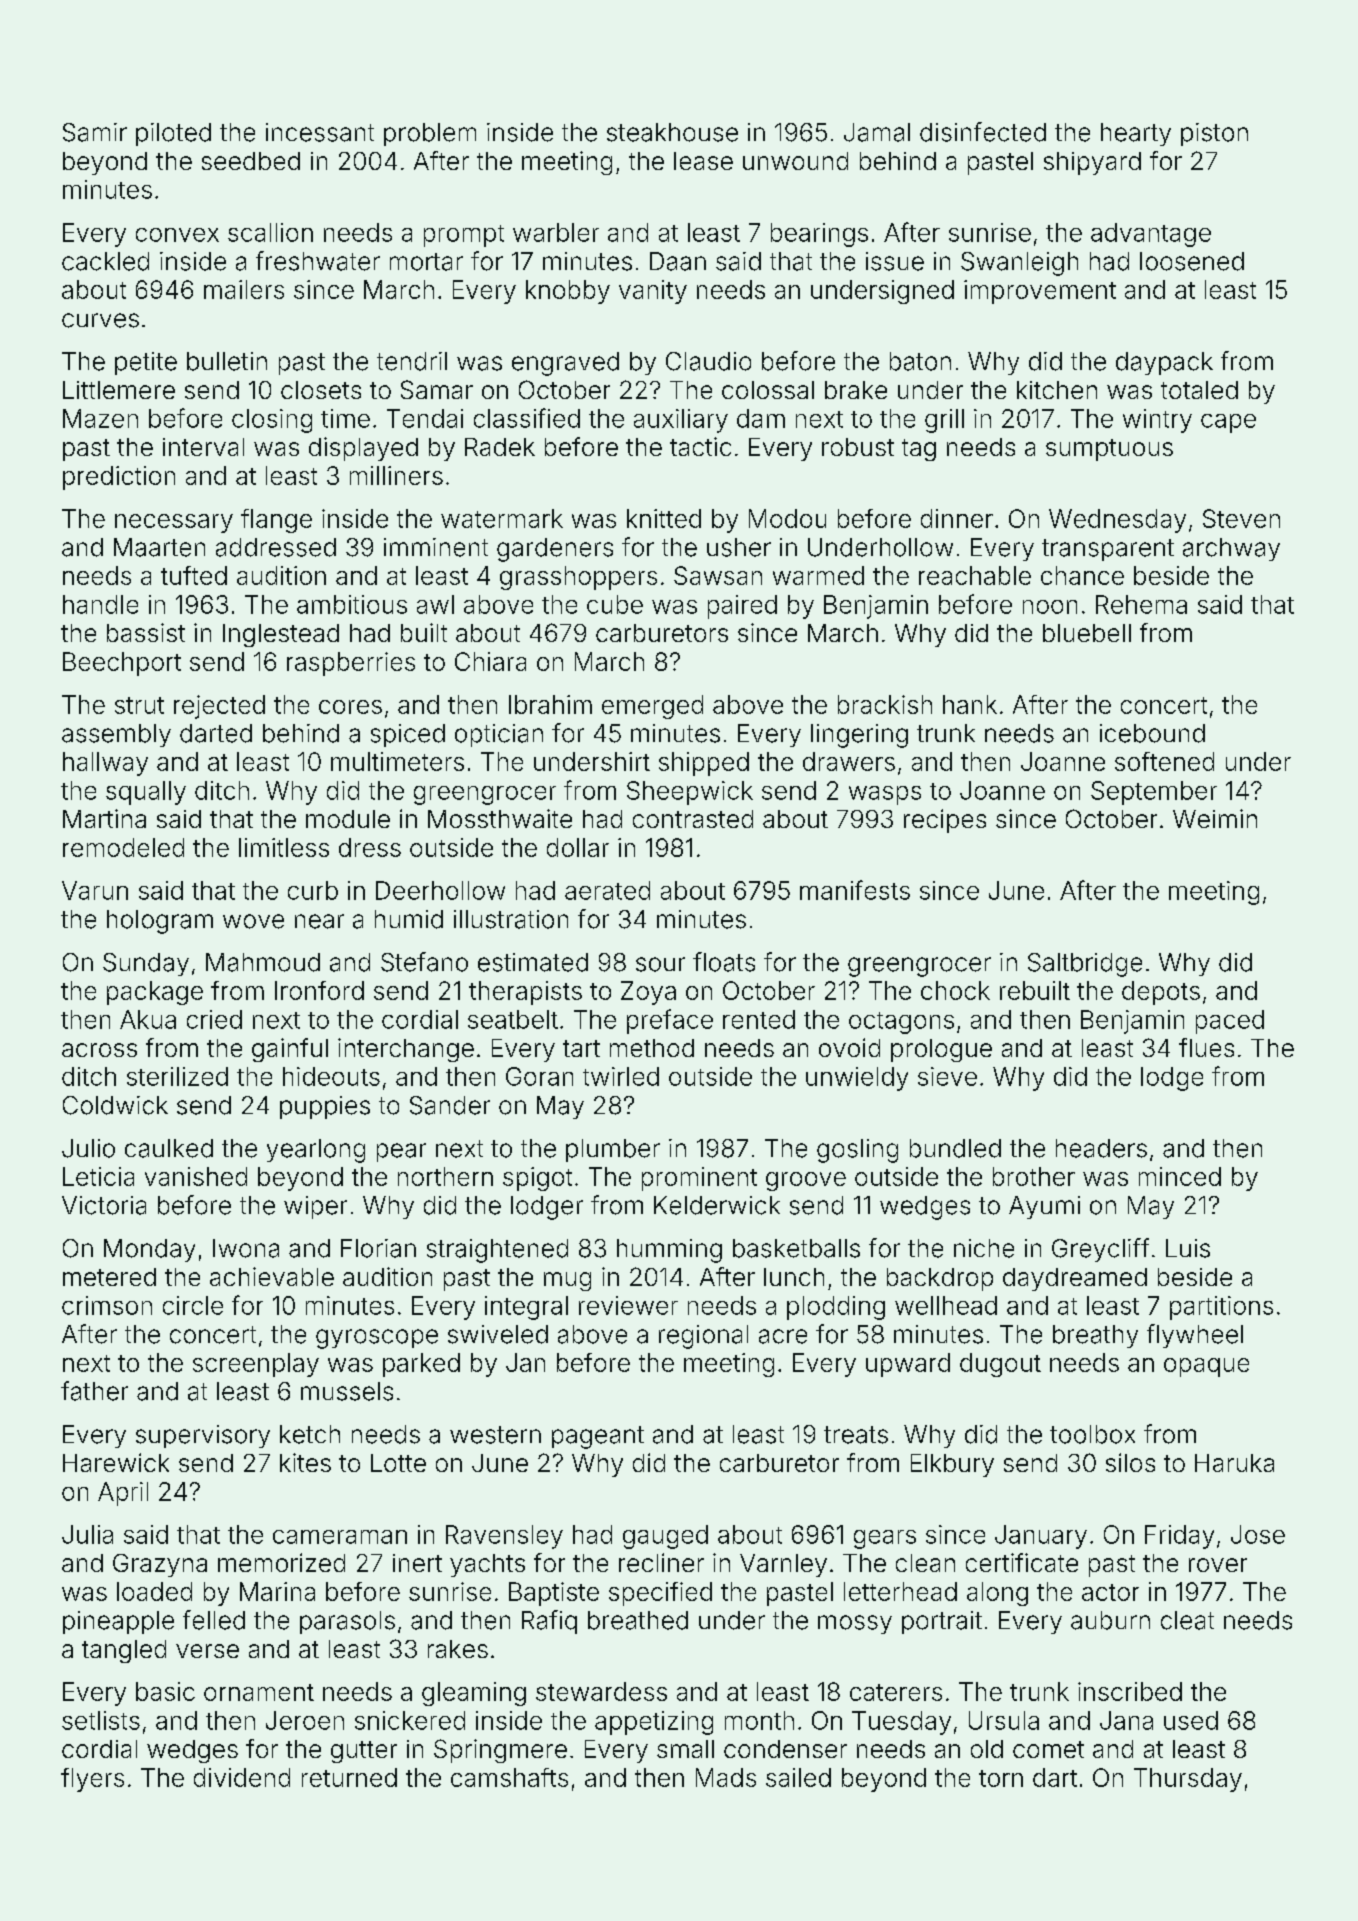 The image size is (1358, 1921). Describe the element at coordinates (242, 1777) in the page. I see `dividend` at that location.
